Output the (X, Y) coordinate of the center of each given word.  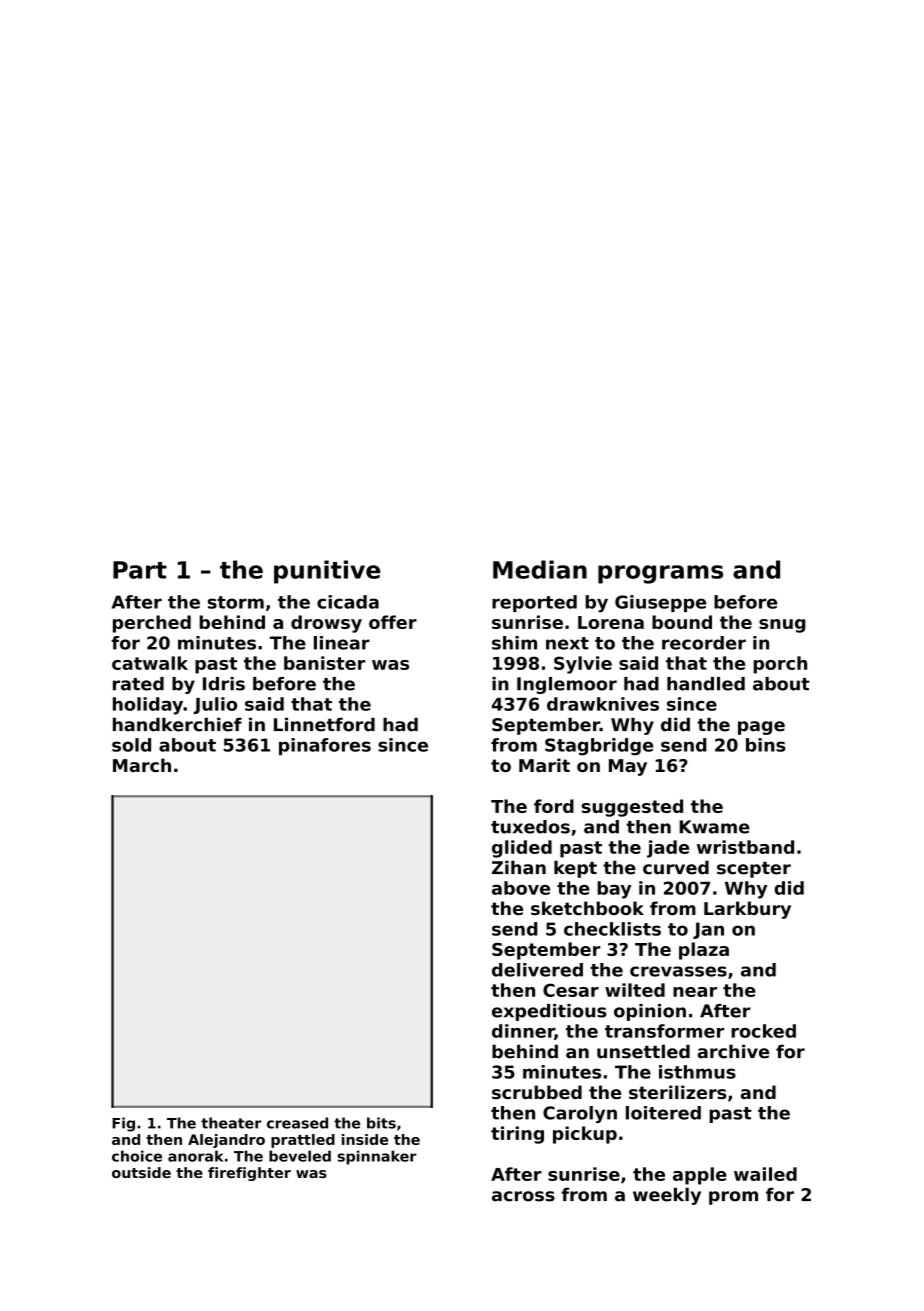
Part (140, 570)
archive (733, 1051)
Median (540, 569)
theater (231, 1123)
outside (141, 1172)
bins (766, 745)
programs (660, 574)
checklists (612, 929)
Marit (544, 765)
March (142, 765)
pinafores (325, 746)
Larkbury (747, 910)
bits (381, 1123)
